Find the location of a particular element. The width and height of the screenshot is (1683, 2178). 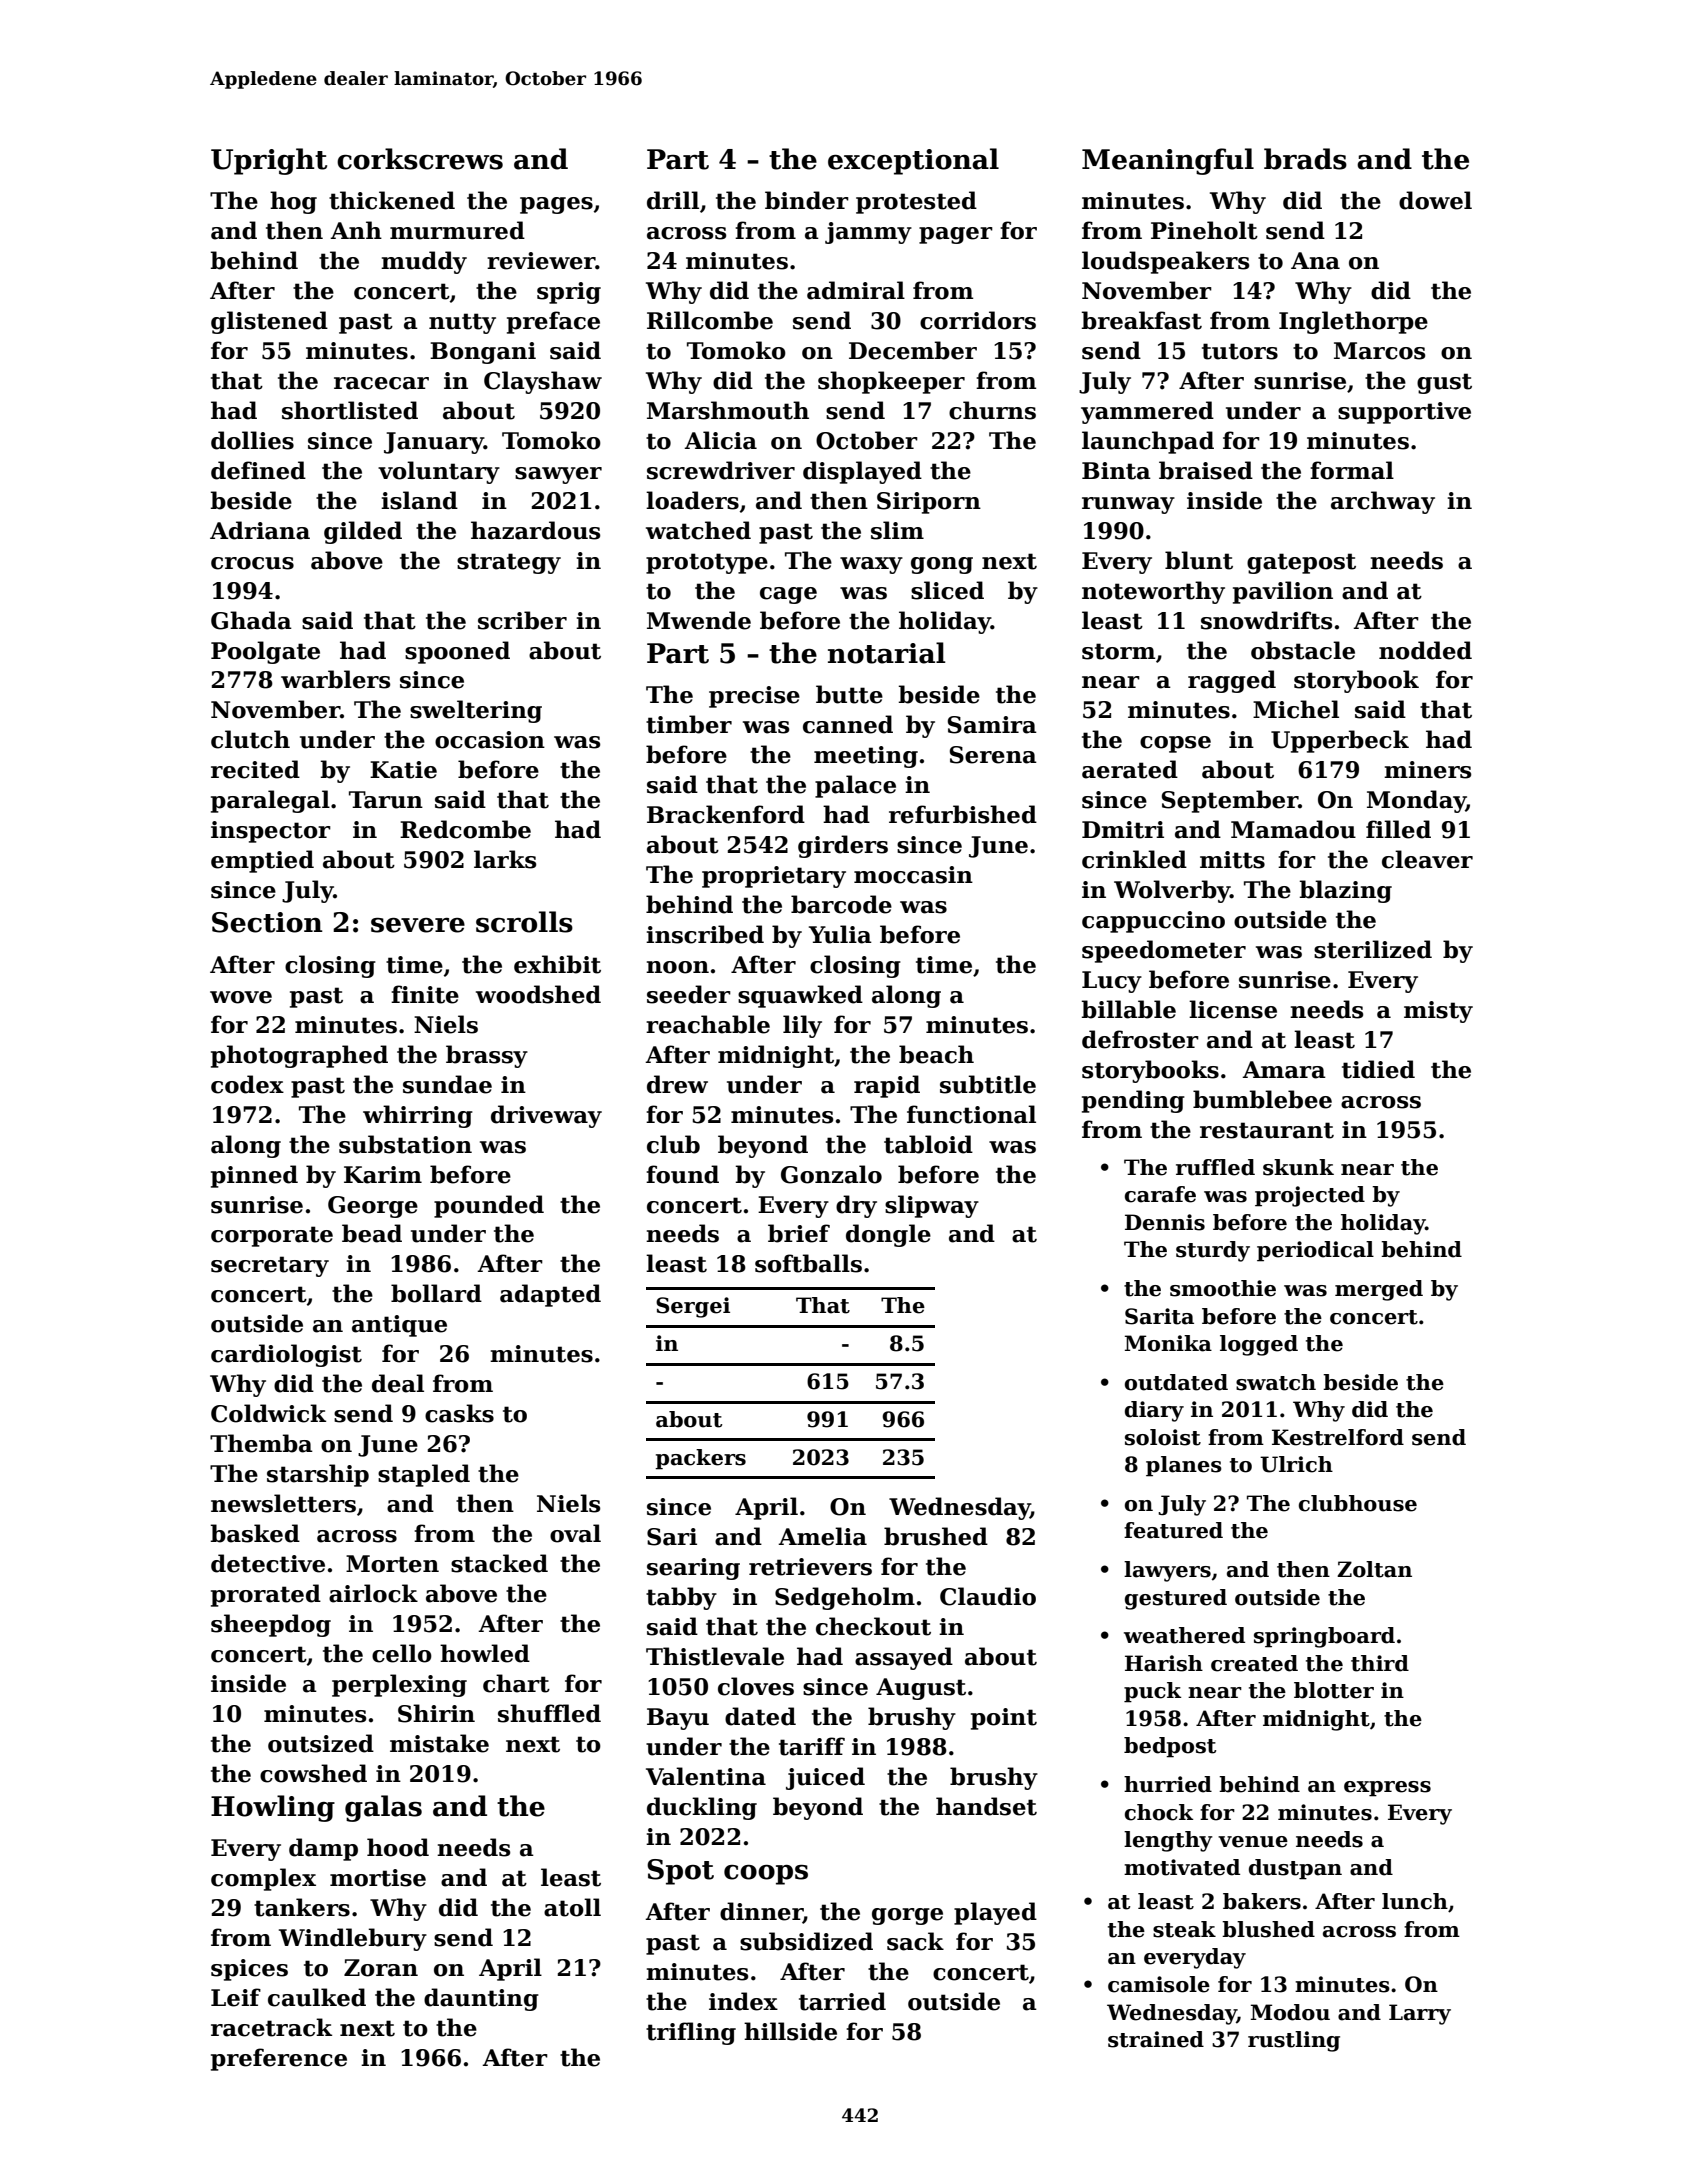

exceptional is located at coordinates (913, 161).
